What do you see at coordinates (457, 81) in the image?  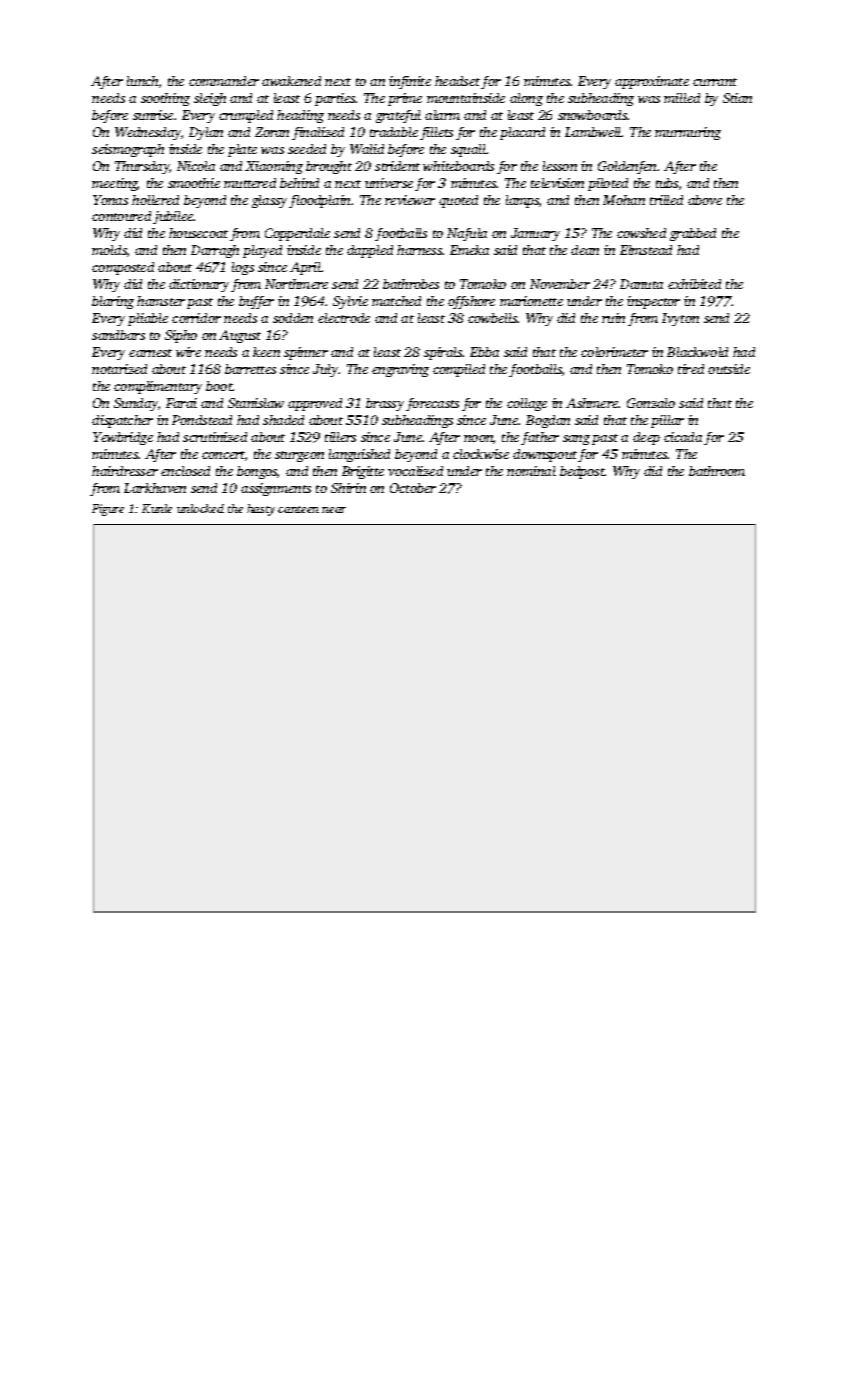 I see `headset` at bounding box center [457, 81].
